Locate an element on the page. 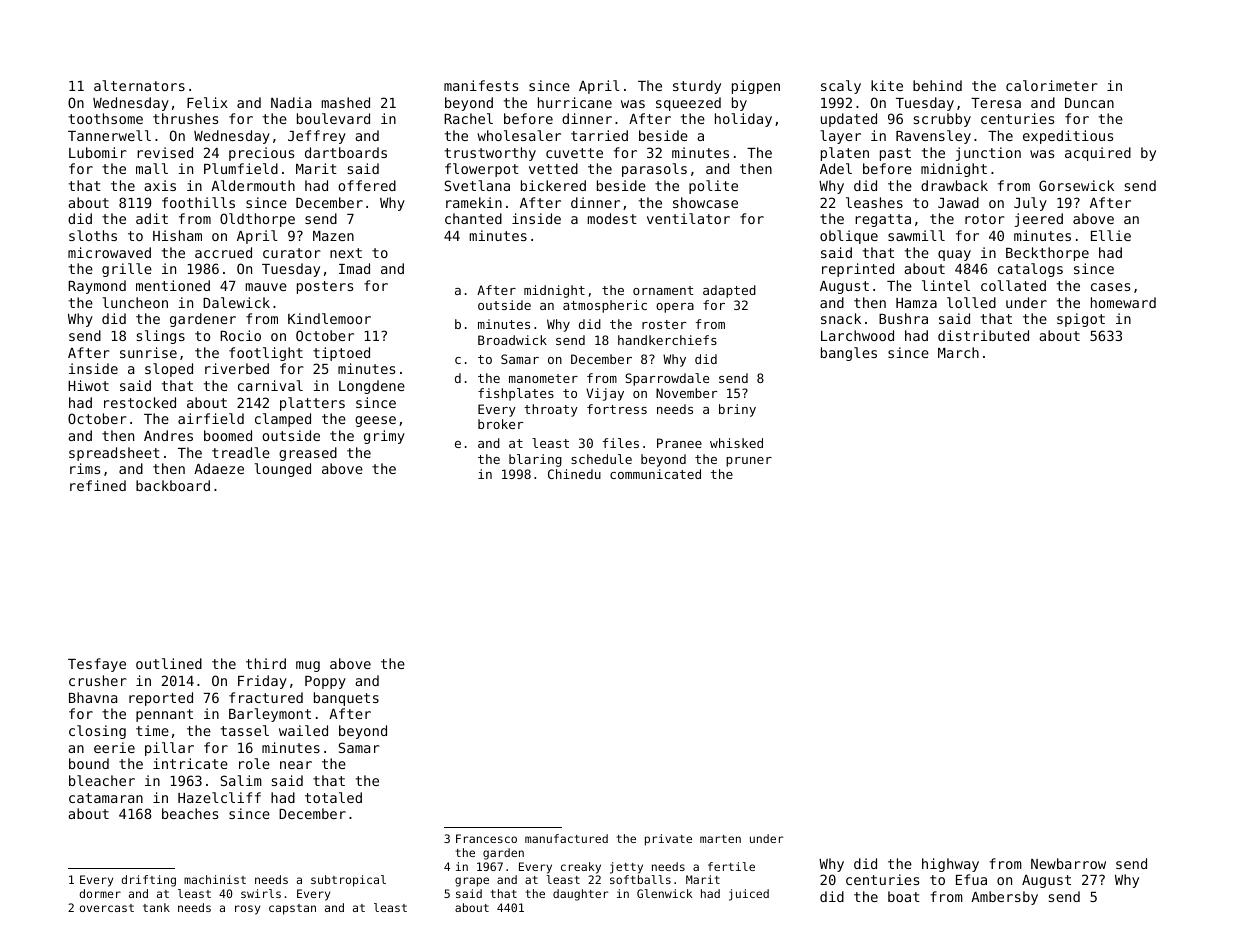  adapted is located at coordinates (729, 291).
